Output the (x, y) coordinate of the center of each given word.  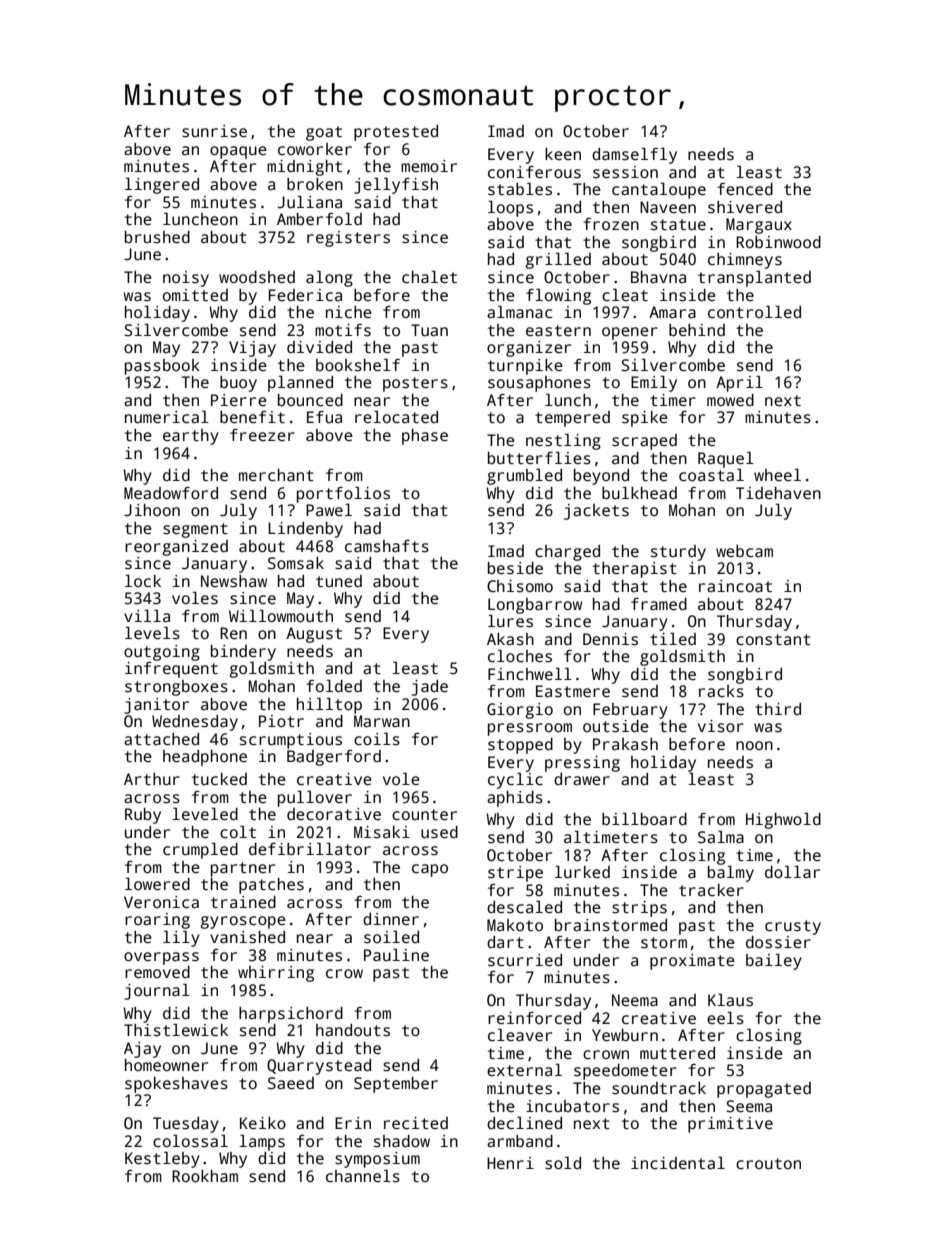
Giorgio (520, 711)
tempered (572, 419)
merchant (276, 475)
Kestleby (162, 1159)
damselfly (634, 155)
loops (510, 208)
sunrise (214, 131)
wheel (777, 474)
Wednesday (195, 723)
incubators (572, 1106)
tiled (673, 638)
